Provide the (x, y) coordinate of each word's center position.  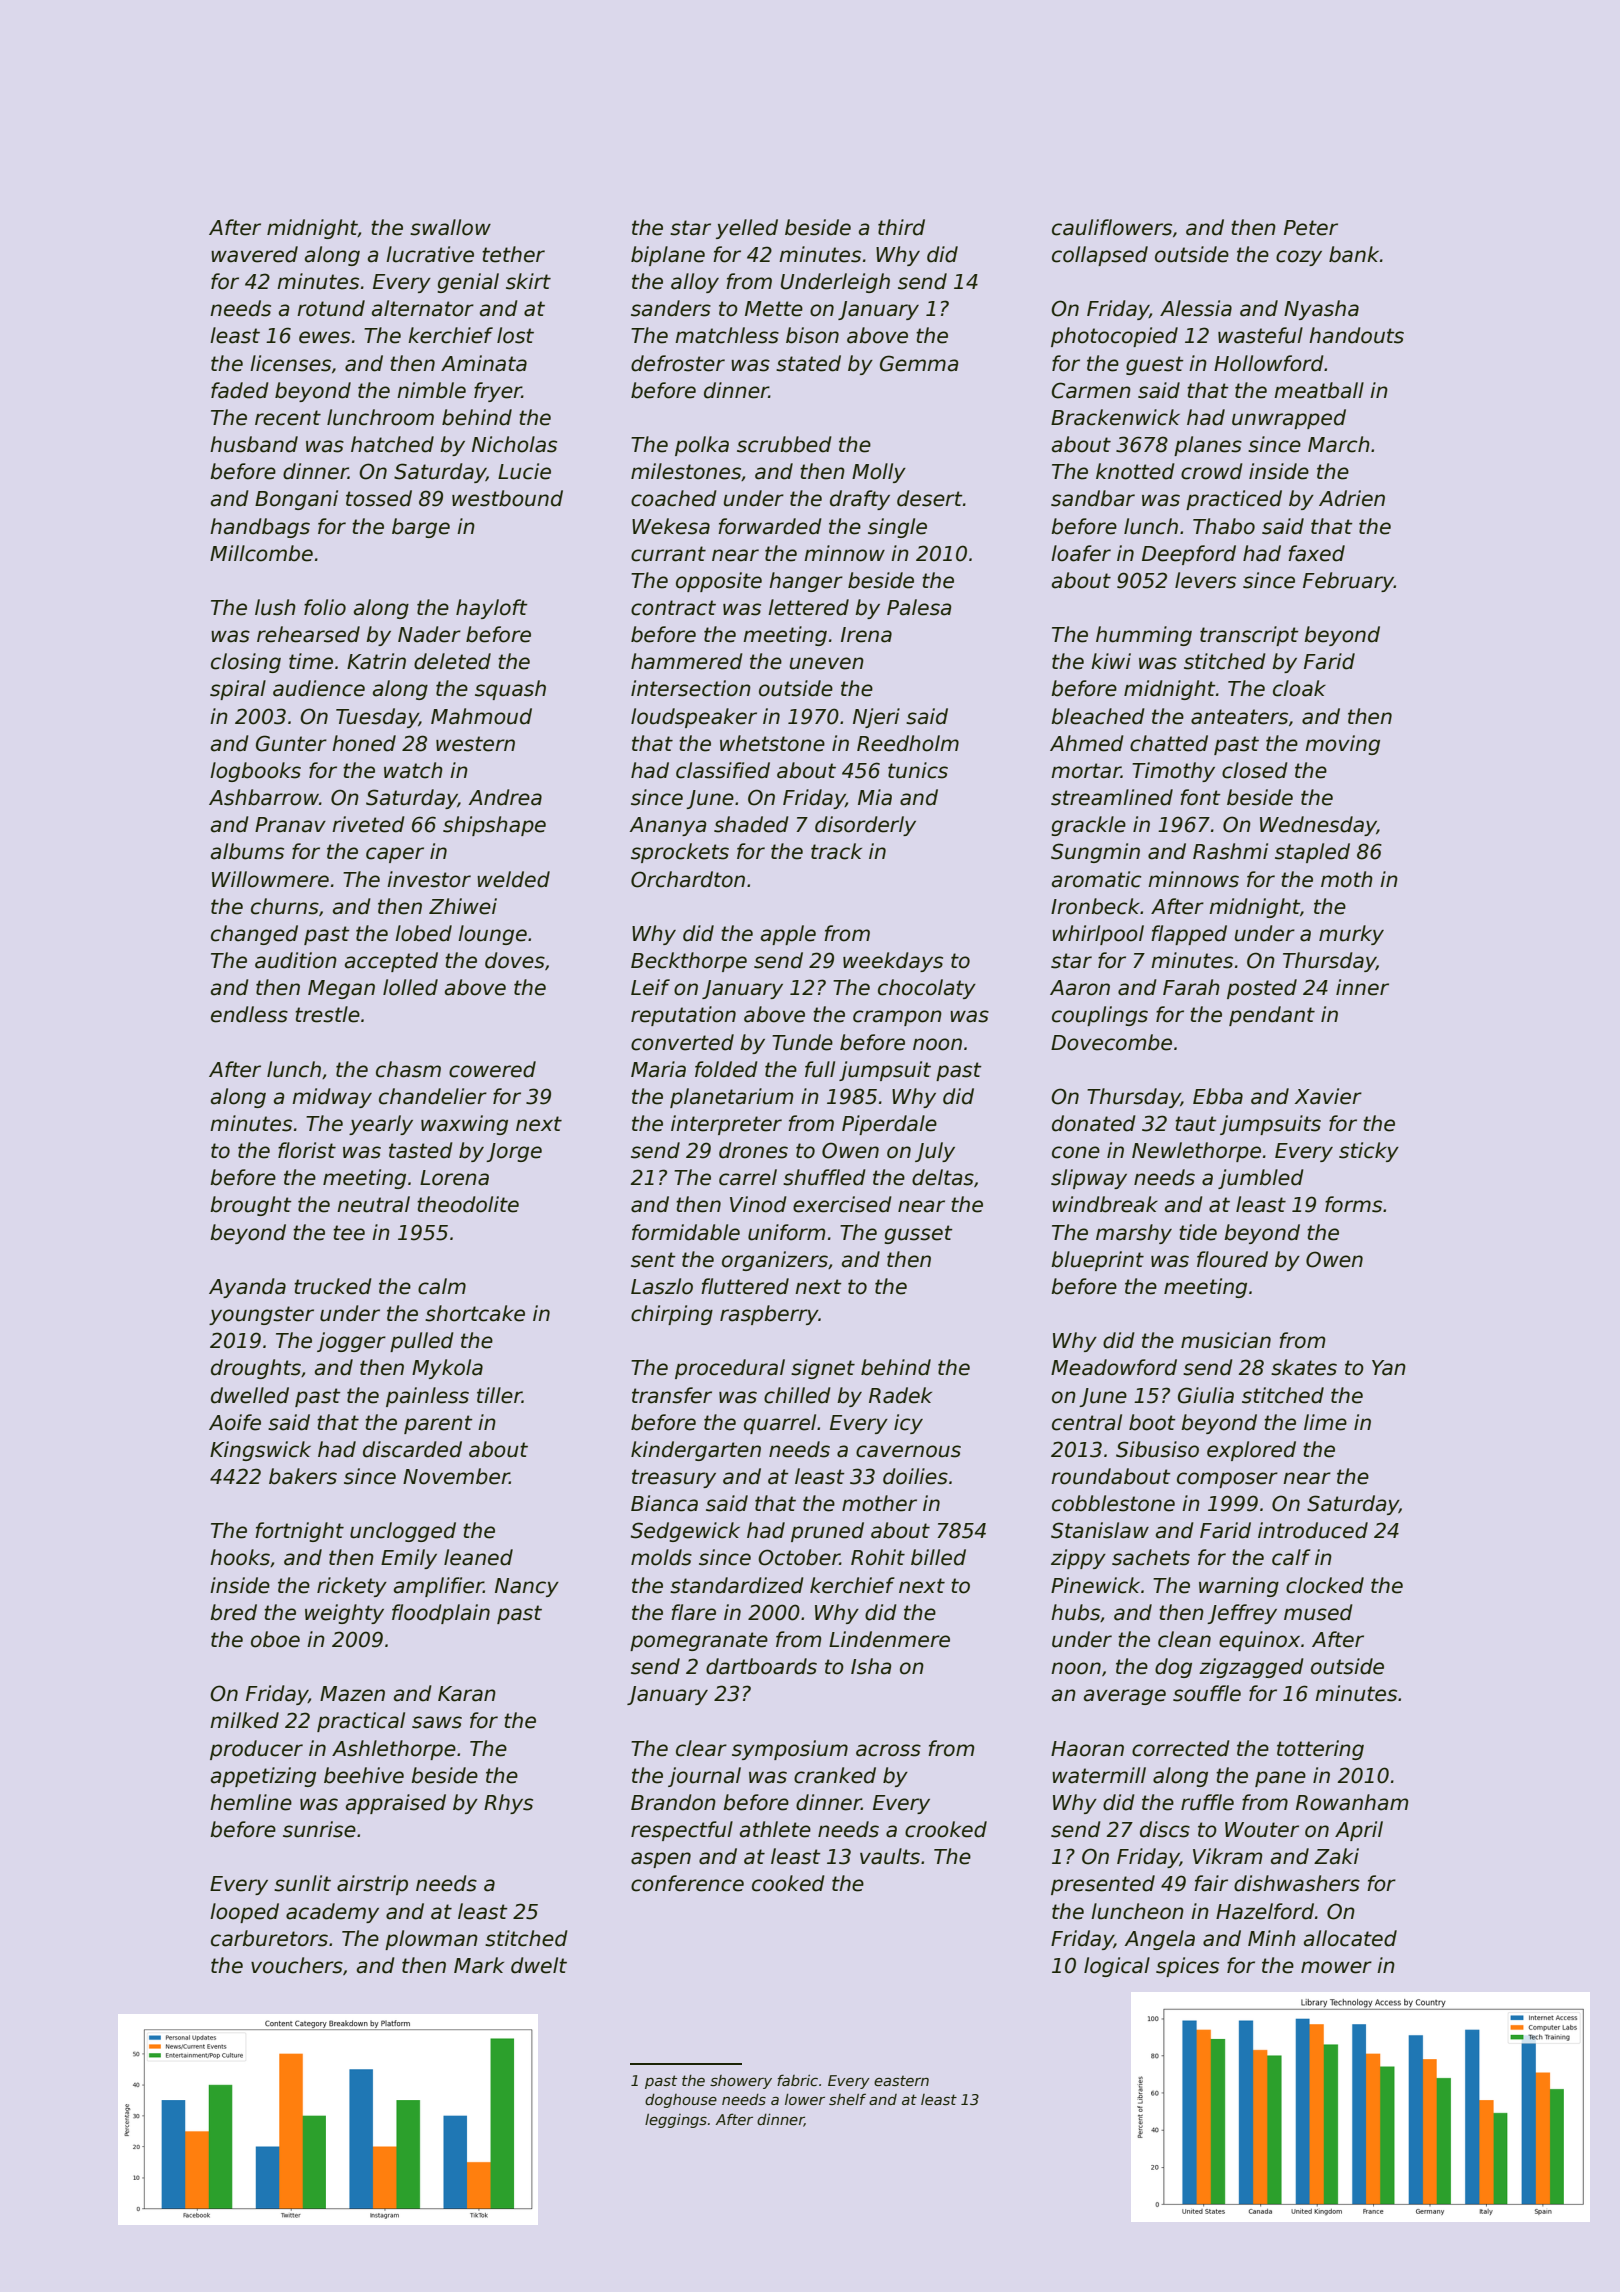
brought (251, 1206)
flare (693, 1612)
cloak (1299, 688)
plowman (431, 1940)
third (901, 227)
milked (244, 1720)
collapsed (1100, 256)
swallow (450, 227)
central (1087, 1422)
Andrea (505, 797)
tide (1198, 1232)
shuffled (824, 1177)
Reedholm (908, 743)
